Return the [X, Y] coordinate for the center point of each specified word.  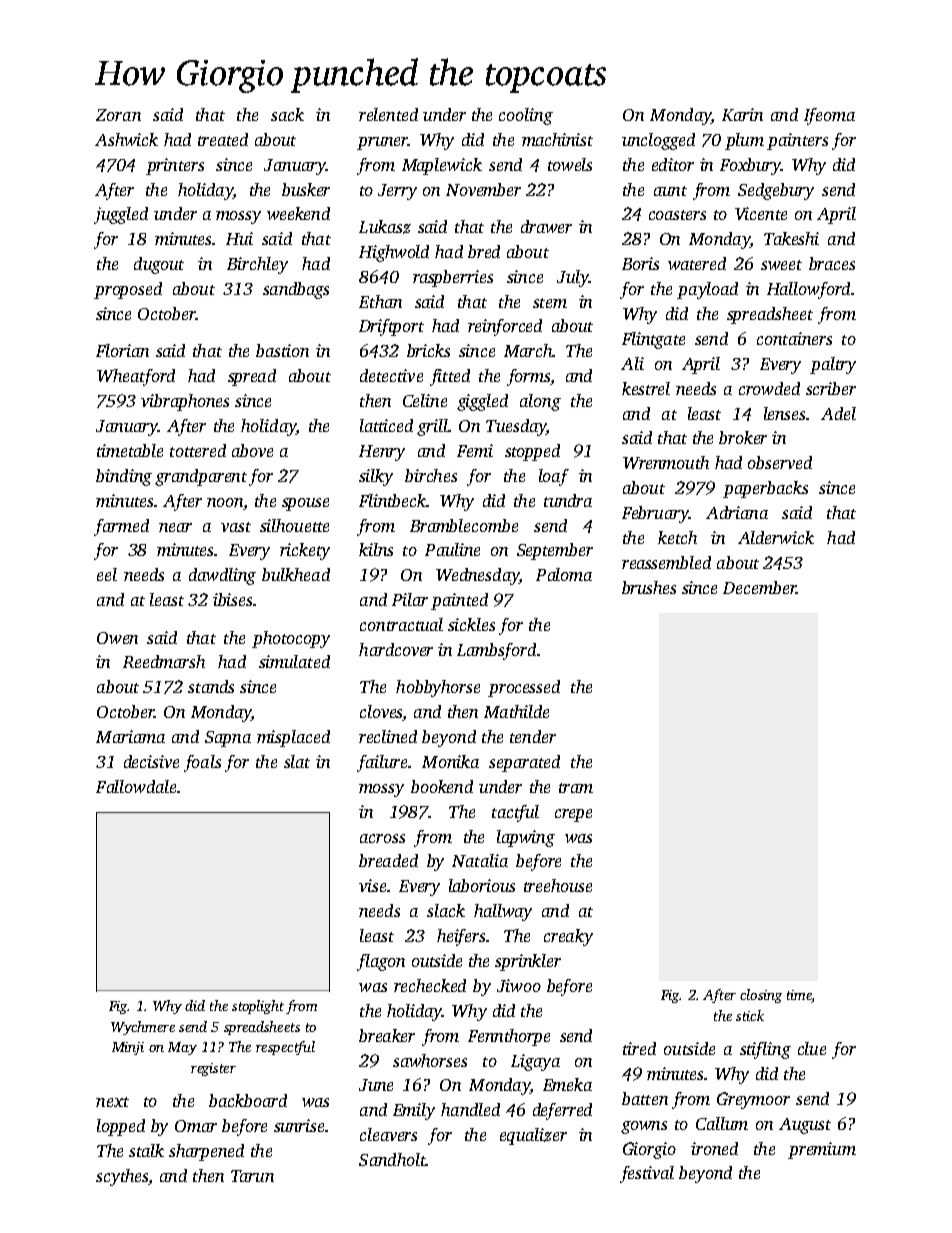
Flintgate [653, 340]
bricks [428, 350]
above [252, 450]
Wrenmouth [666, 462]
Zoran [118, 115]
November [483, 189]
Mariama [130, 736]
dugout [159, 265]
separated [524, 763]
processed [524, 688]
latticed [386, 425]
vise [372, 885]
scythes [122, 1177]
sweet [781, 265]
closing [761, 996]
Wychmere [143, 1028]
